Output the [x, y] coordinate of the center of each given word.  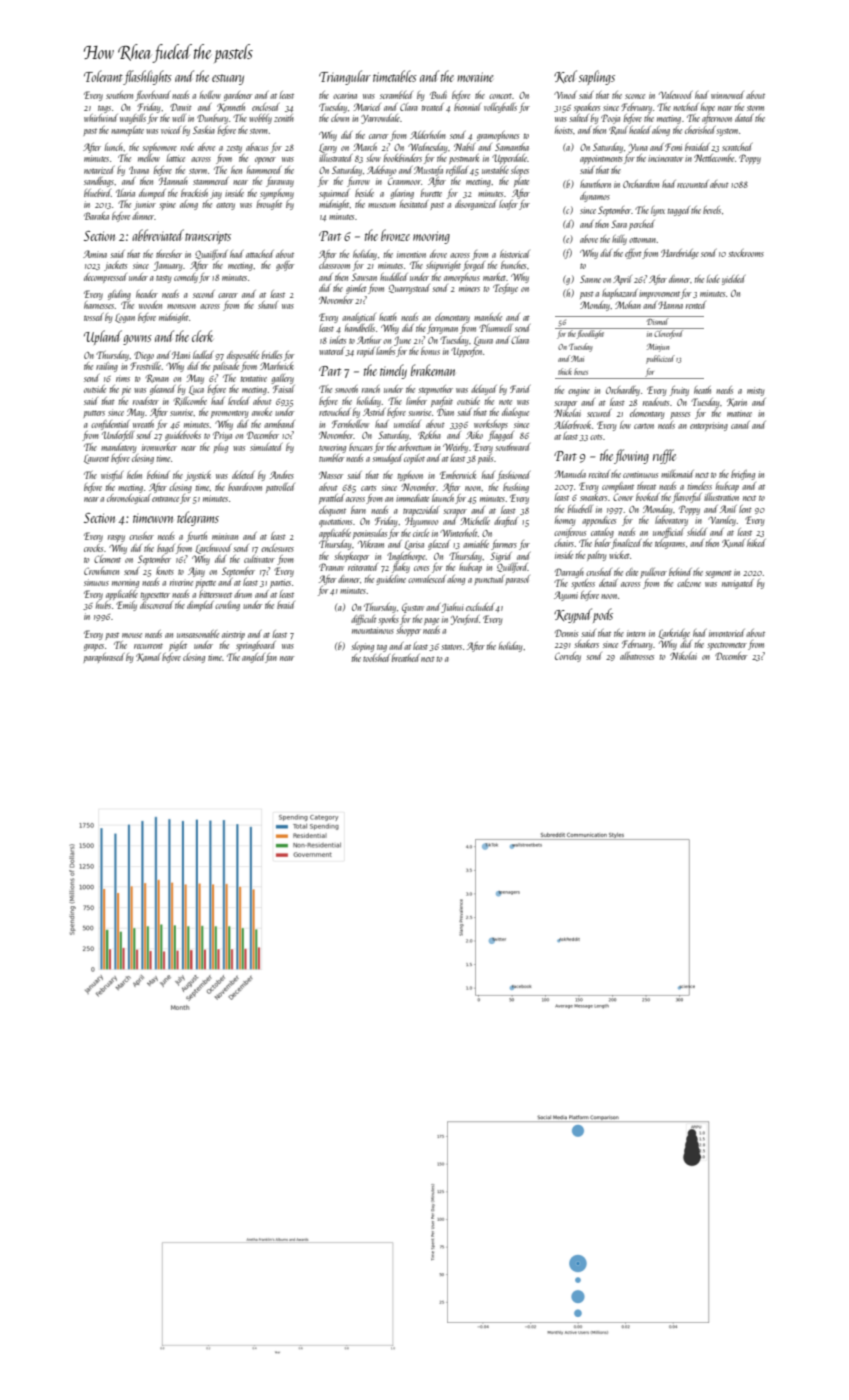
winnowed [727, 95]
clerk [203, 336]
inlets [338, 340]
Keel [565, 76]
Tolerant [103, 76]
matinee [739, 413]
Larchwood [213, 549]
